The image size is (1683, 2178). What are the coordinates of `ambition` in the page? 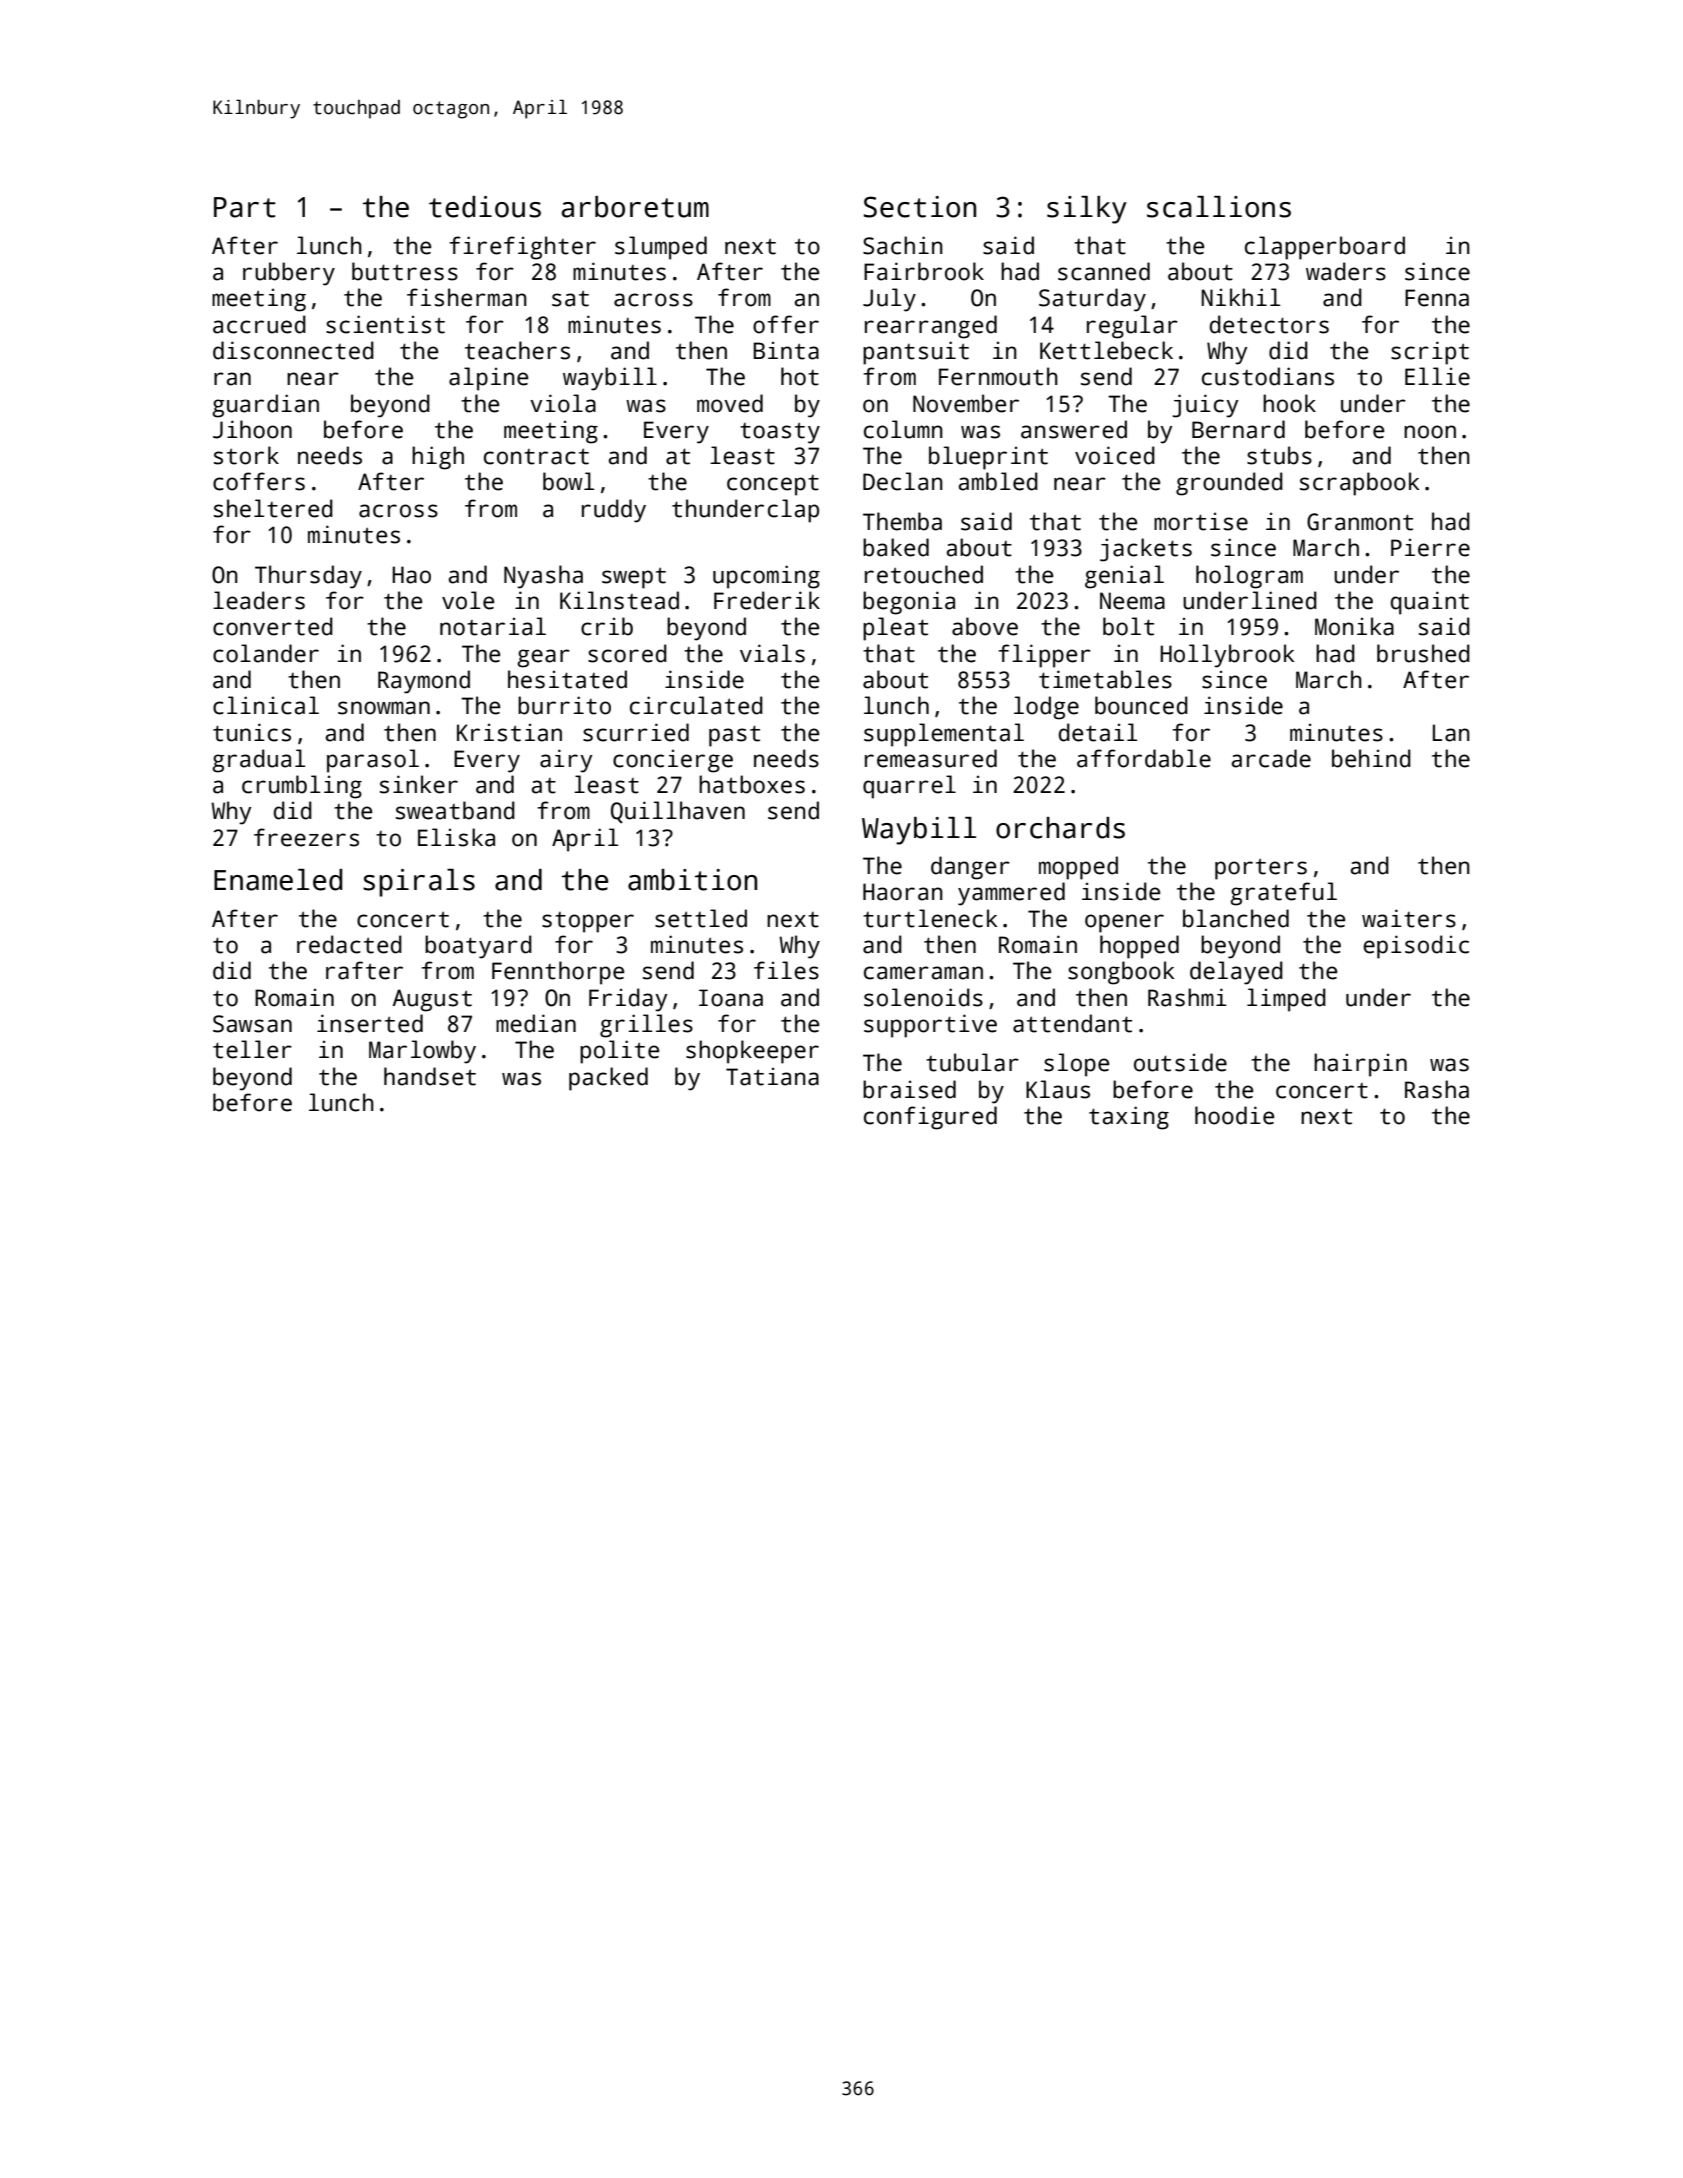 It's located at (692, 880).
